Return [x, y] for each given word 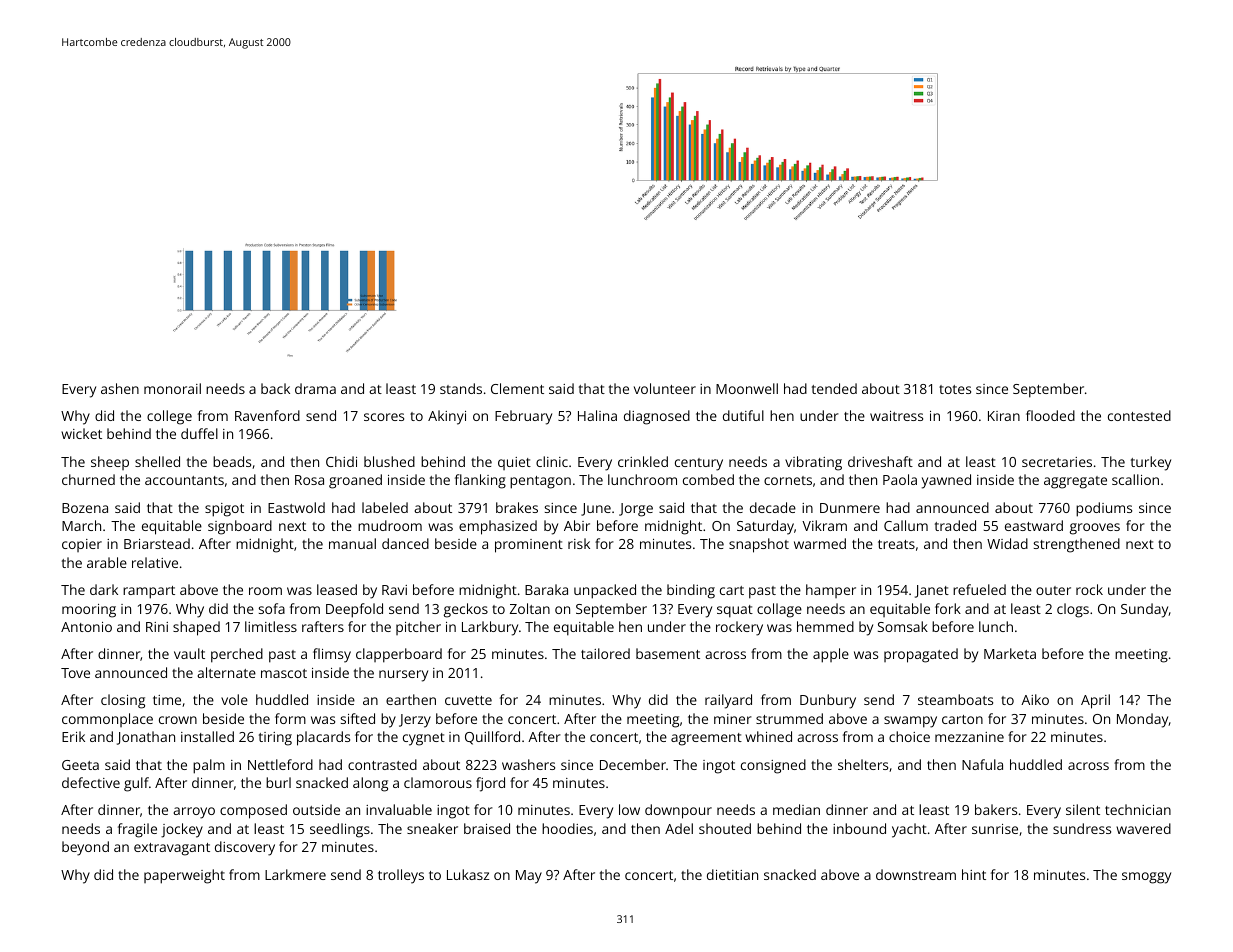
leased [337, 589]
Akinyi [447, 417]
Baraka [546, 589]
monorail [172, 388]
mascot [284, 673]
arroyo [194, 813]
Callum [906, 525]
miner [733, 719]
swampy [910, 722]
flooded [1050, 415]
